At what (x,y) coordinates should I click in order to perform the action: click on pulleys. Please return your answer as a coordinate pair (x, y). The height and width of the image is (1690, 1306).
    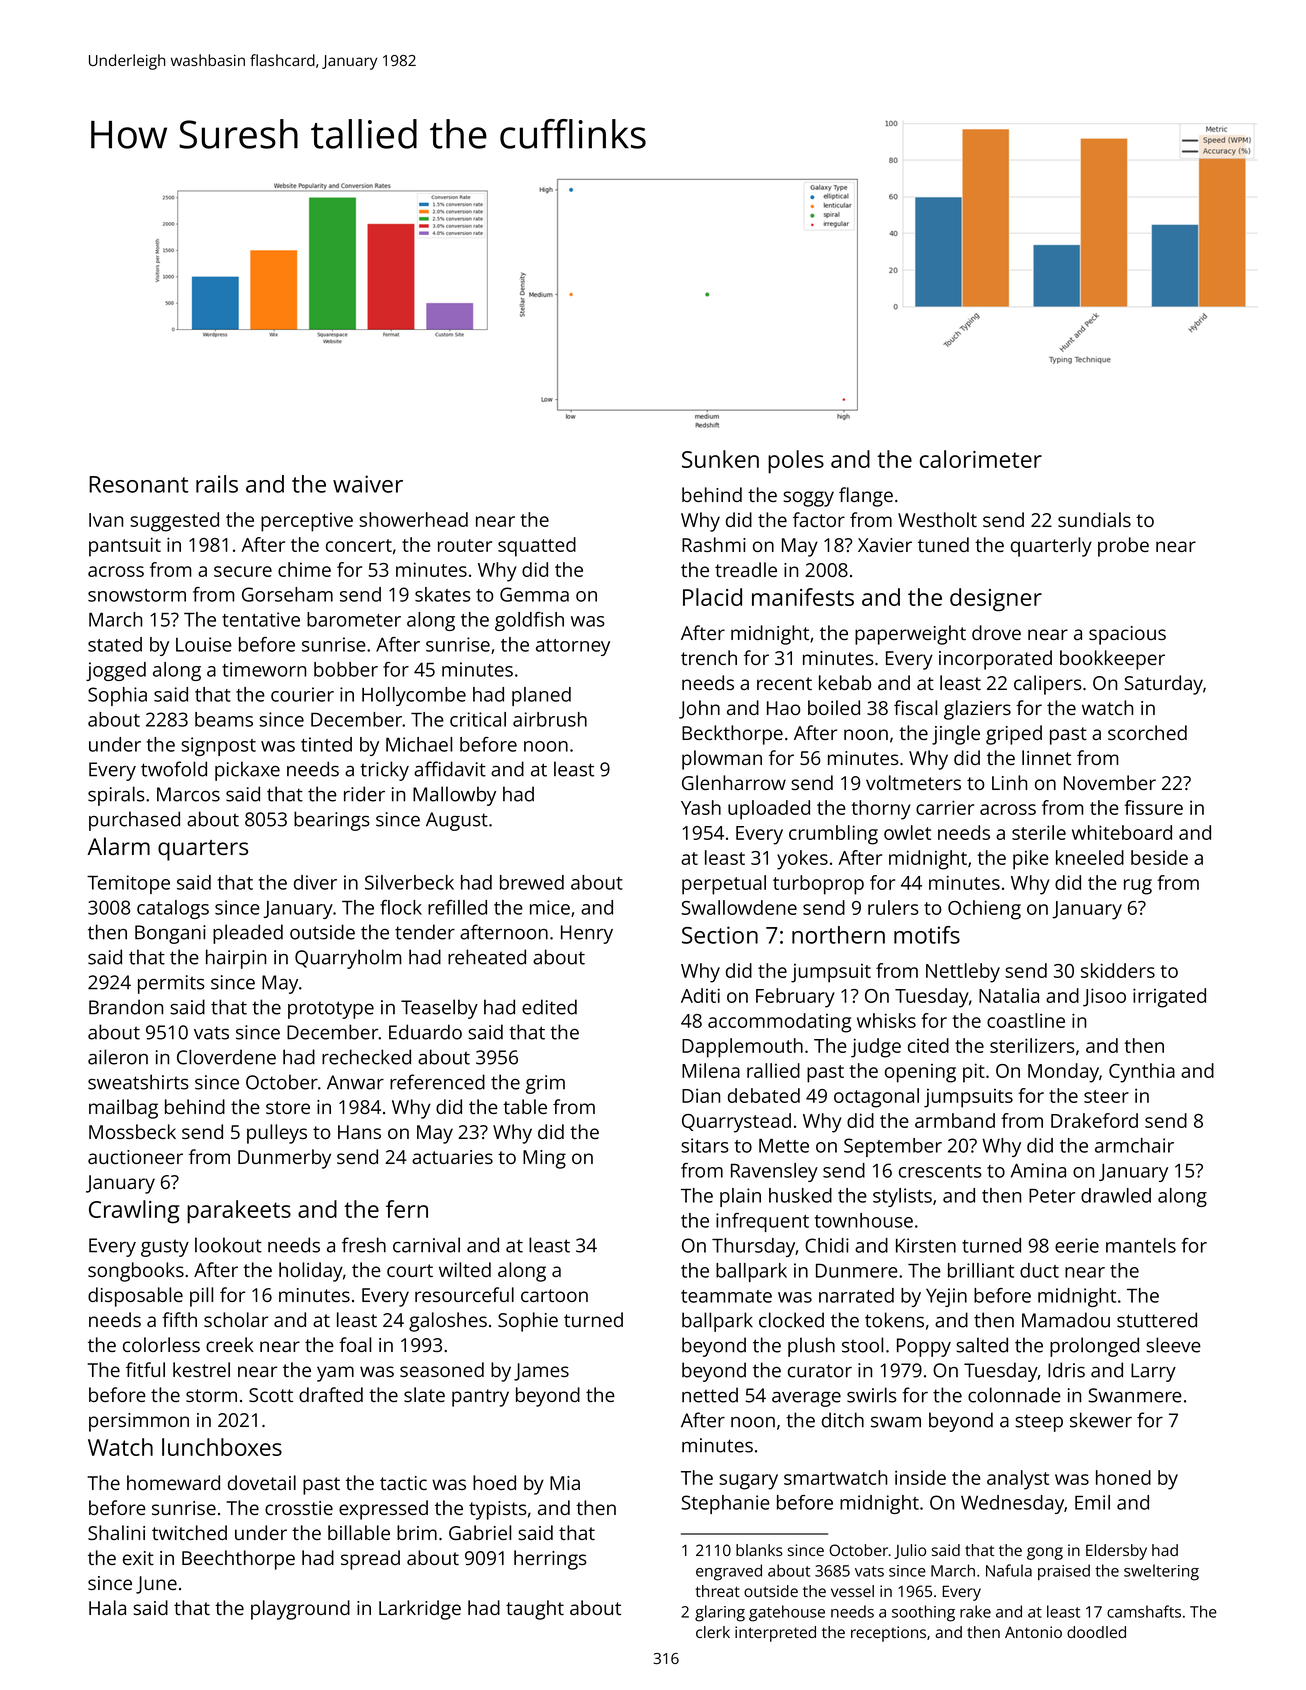
    Looking at the image, I should click on (277, 1134).
